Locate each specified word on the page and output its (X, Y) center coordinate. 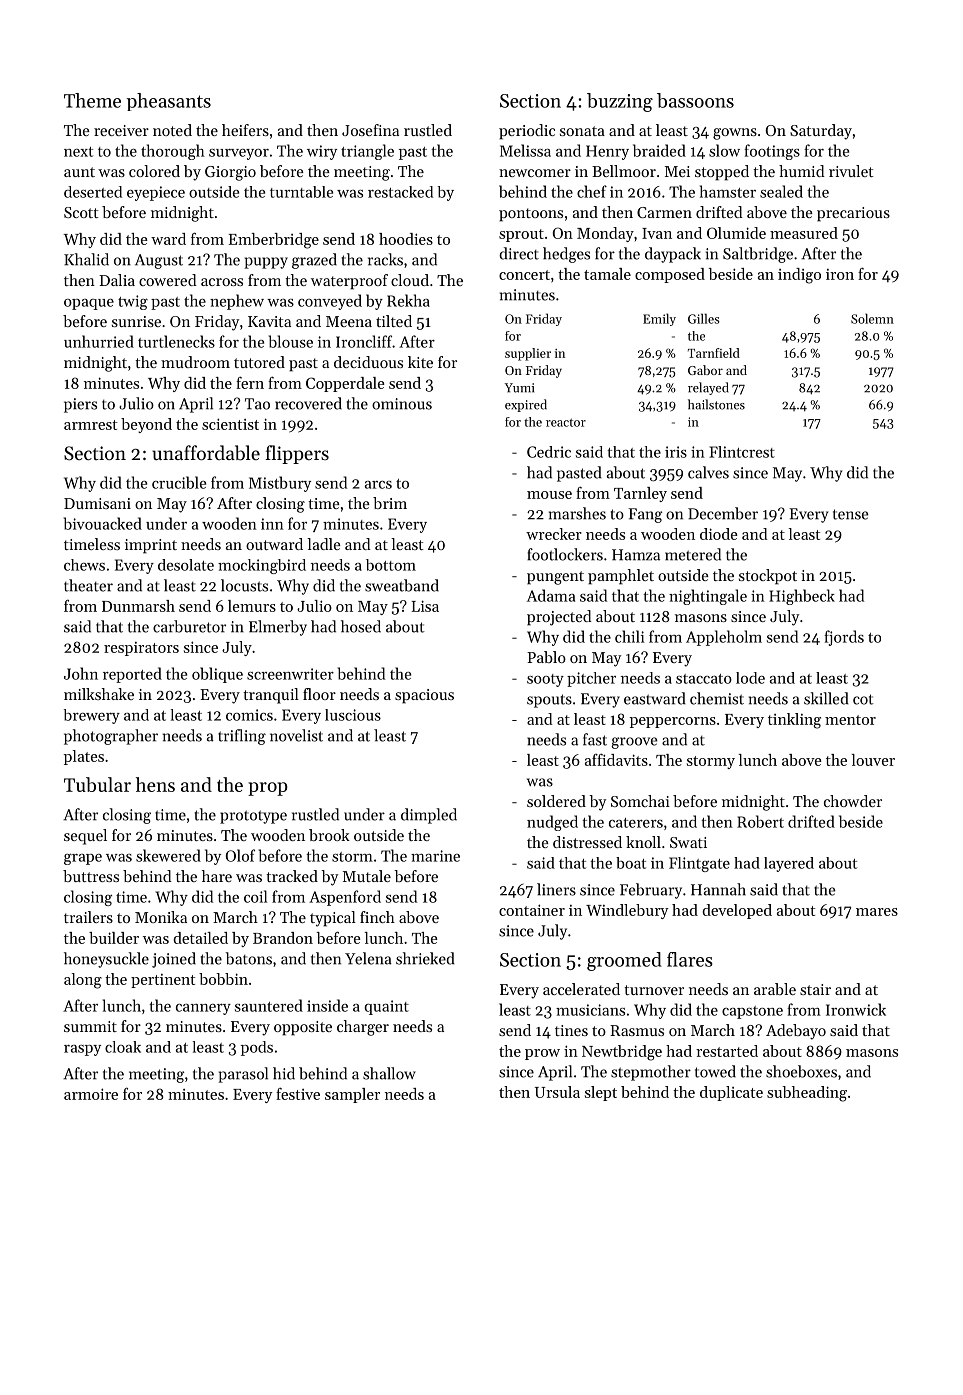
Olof (240, 855)
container (532, 910)
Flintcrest (742, 452)
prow (542, 1054)
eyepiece (156, 193)
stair (815, 989)
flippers (297, 454)
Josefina (370, 130)
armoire (91, 1094)
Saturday (821, 132)
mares (877, 912)
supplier (528, 354)
